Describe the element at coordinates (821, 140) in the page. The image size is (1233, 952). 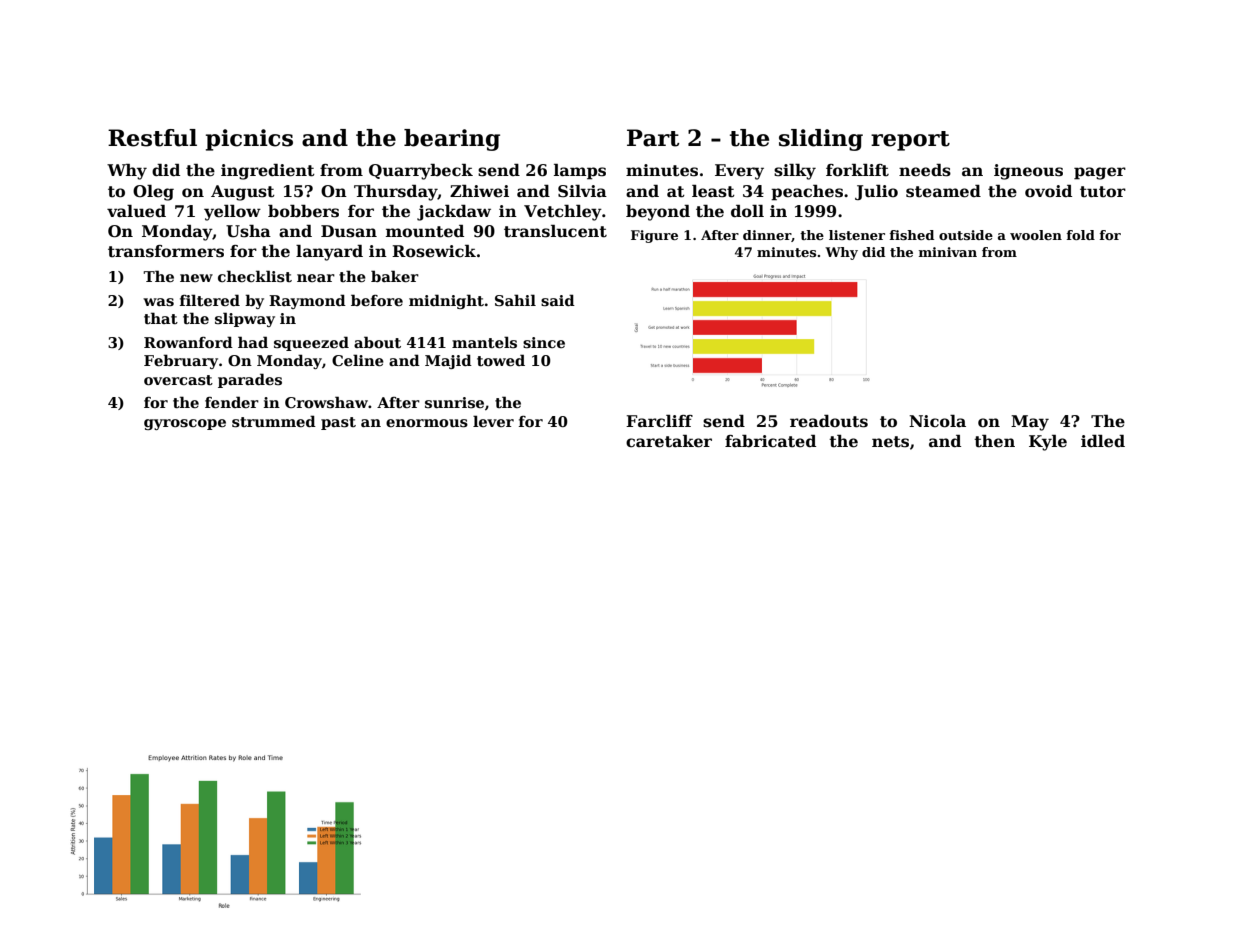
I see `sliding` at that location.
